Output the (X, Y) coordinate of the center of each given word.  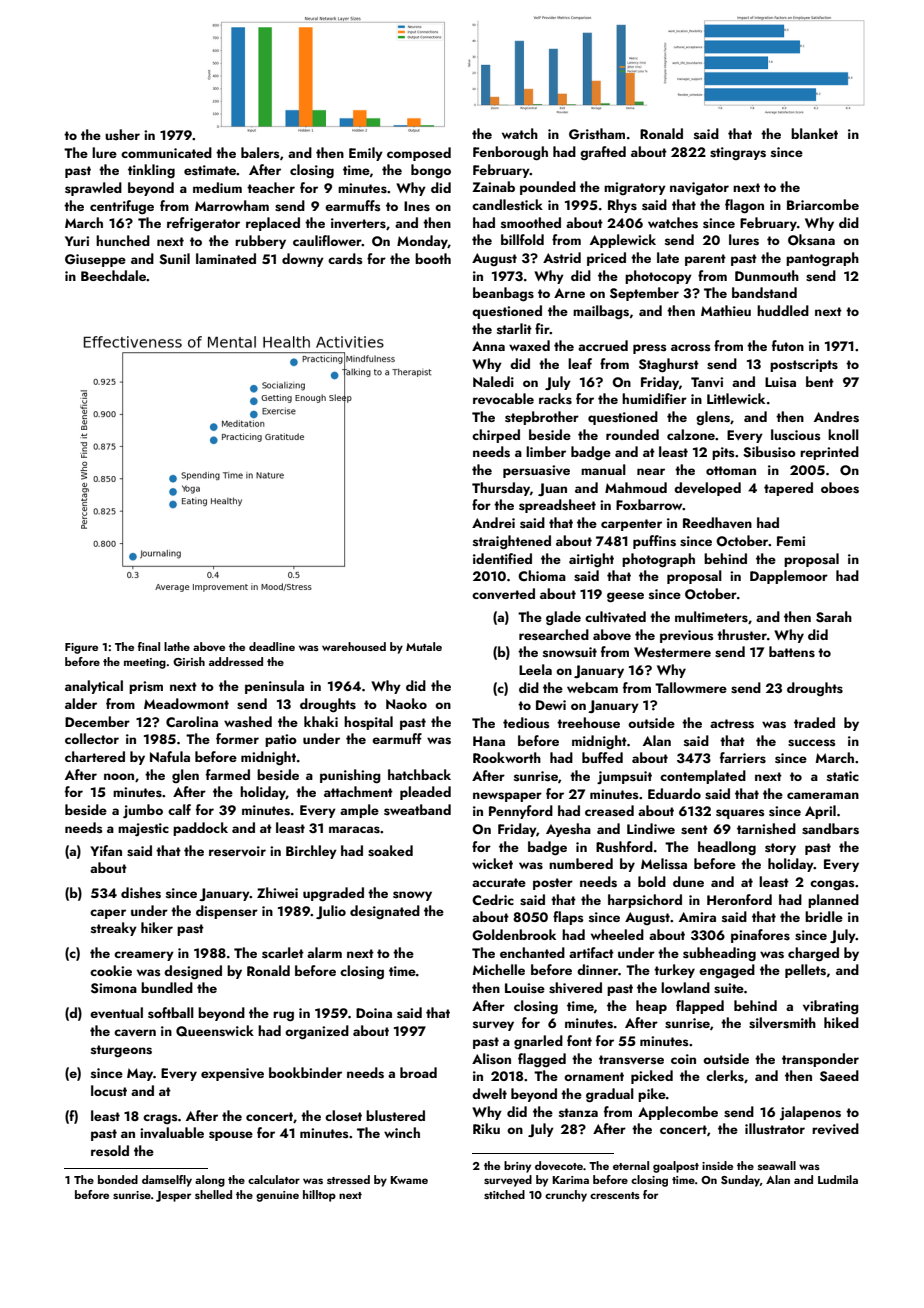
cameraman (823, 795)
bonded (118, 1179)
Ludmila (838, 1179)
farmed (228, 774)
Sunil (174, 259)
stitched (504, 1194)
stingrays (738, 153)
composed (419, 154)
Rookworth (507, 757)
